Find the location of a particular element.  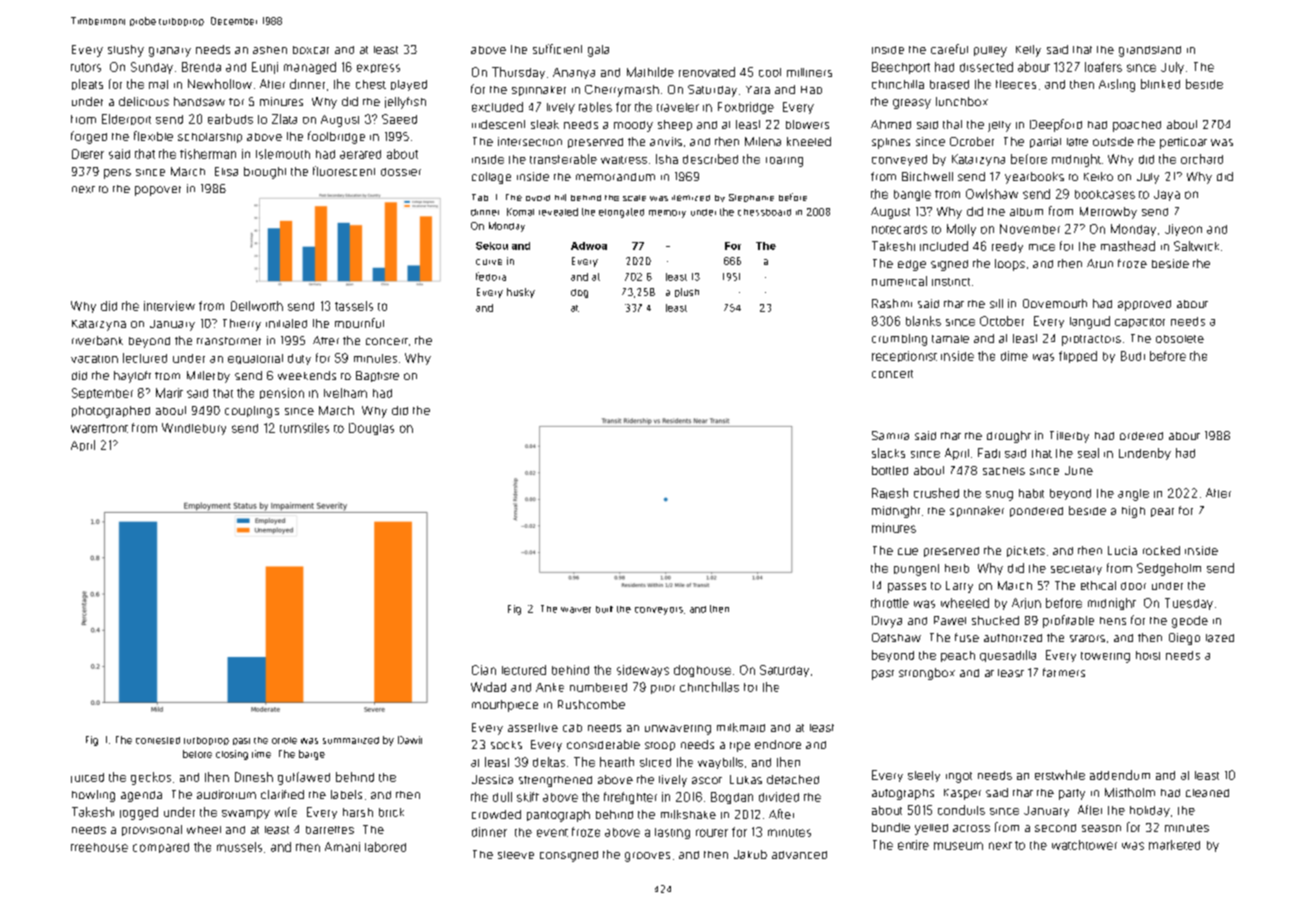

erstwhile is located at coordinates (1060, 775).
